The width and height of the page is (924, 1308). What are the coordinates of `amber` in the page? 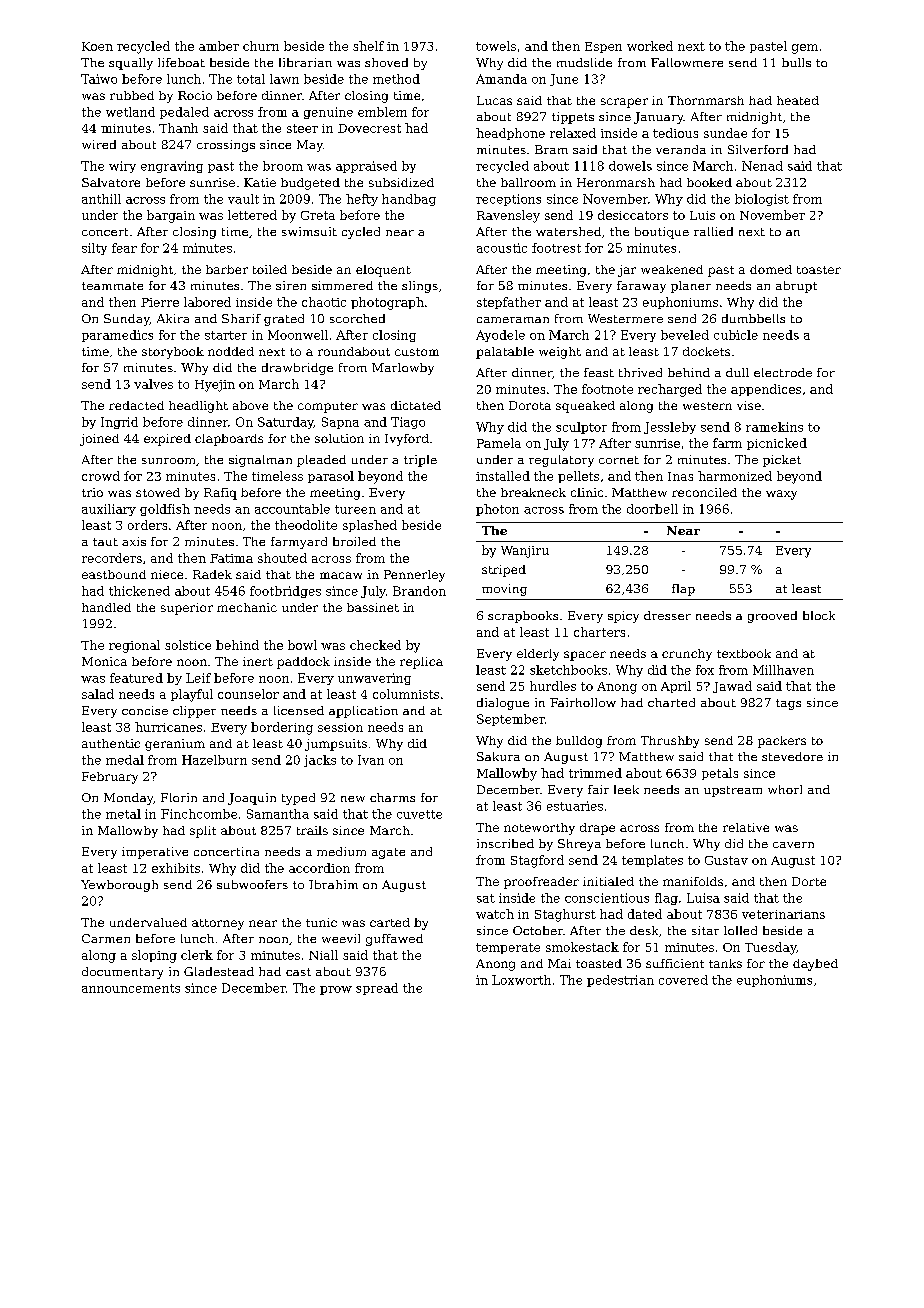 It's located at (219, 46).
